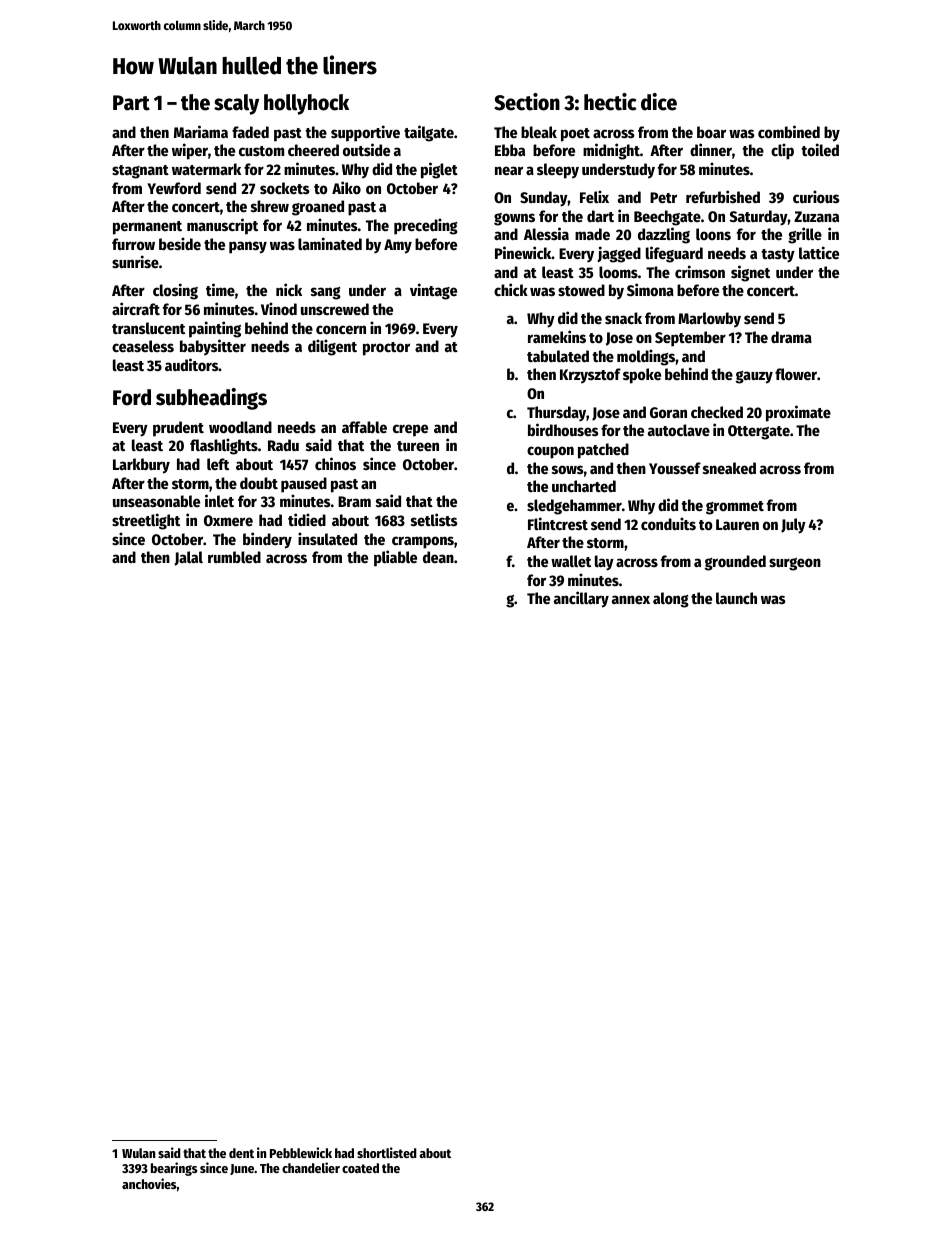 The height and width of the screenshot is (1233, 952). Describe the element at coordinates (539, 132) in the screenshot. I see `bleak` at that location.
